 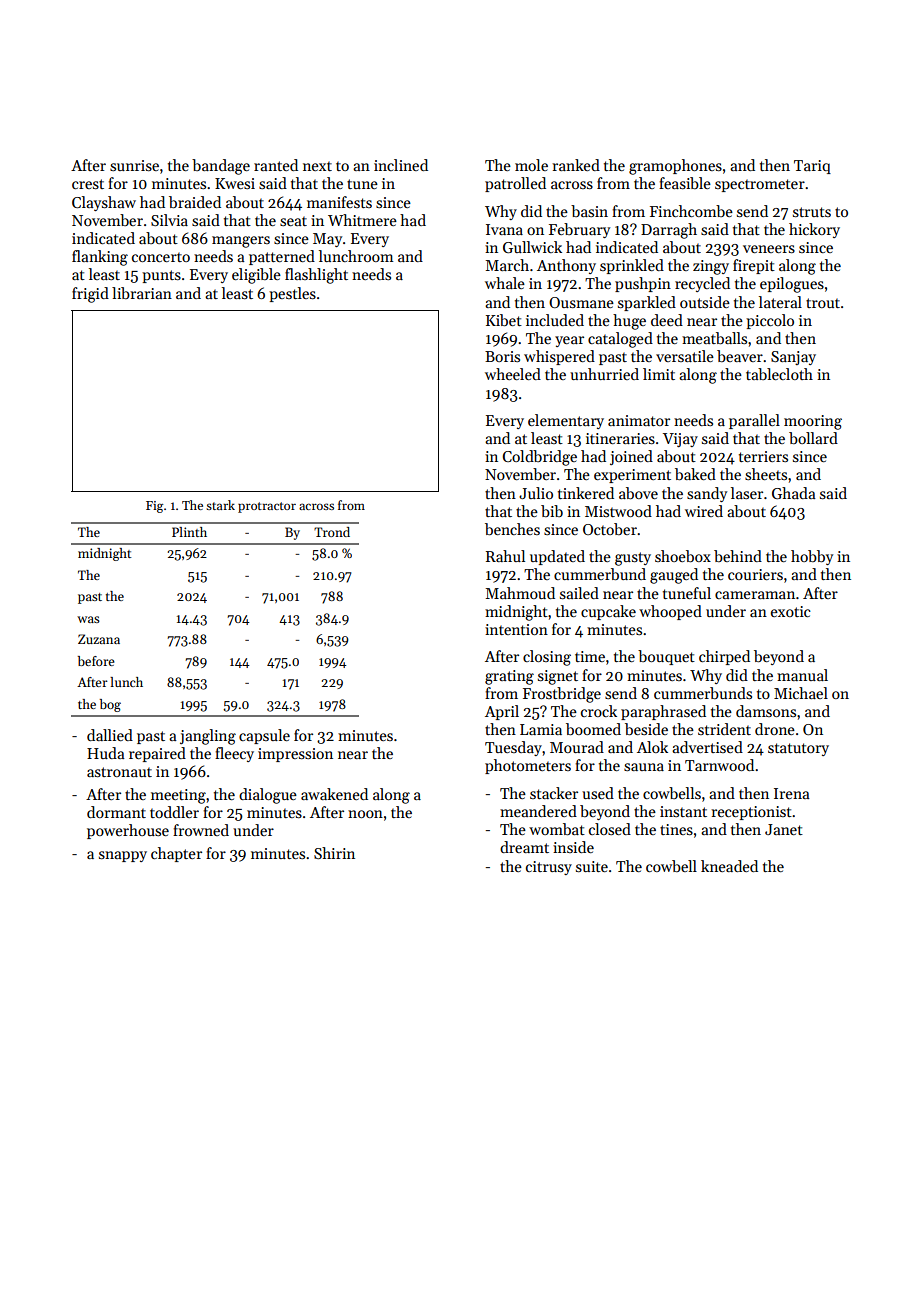 What do you see at coordinates (154, 507) in the screenshot?
I see `Fig` at bounding box center [154, 507].
